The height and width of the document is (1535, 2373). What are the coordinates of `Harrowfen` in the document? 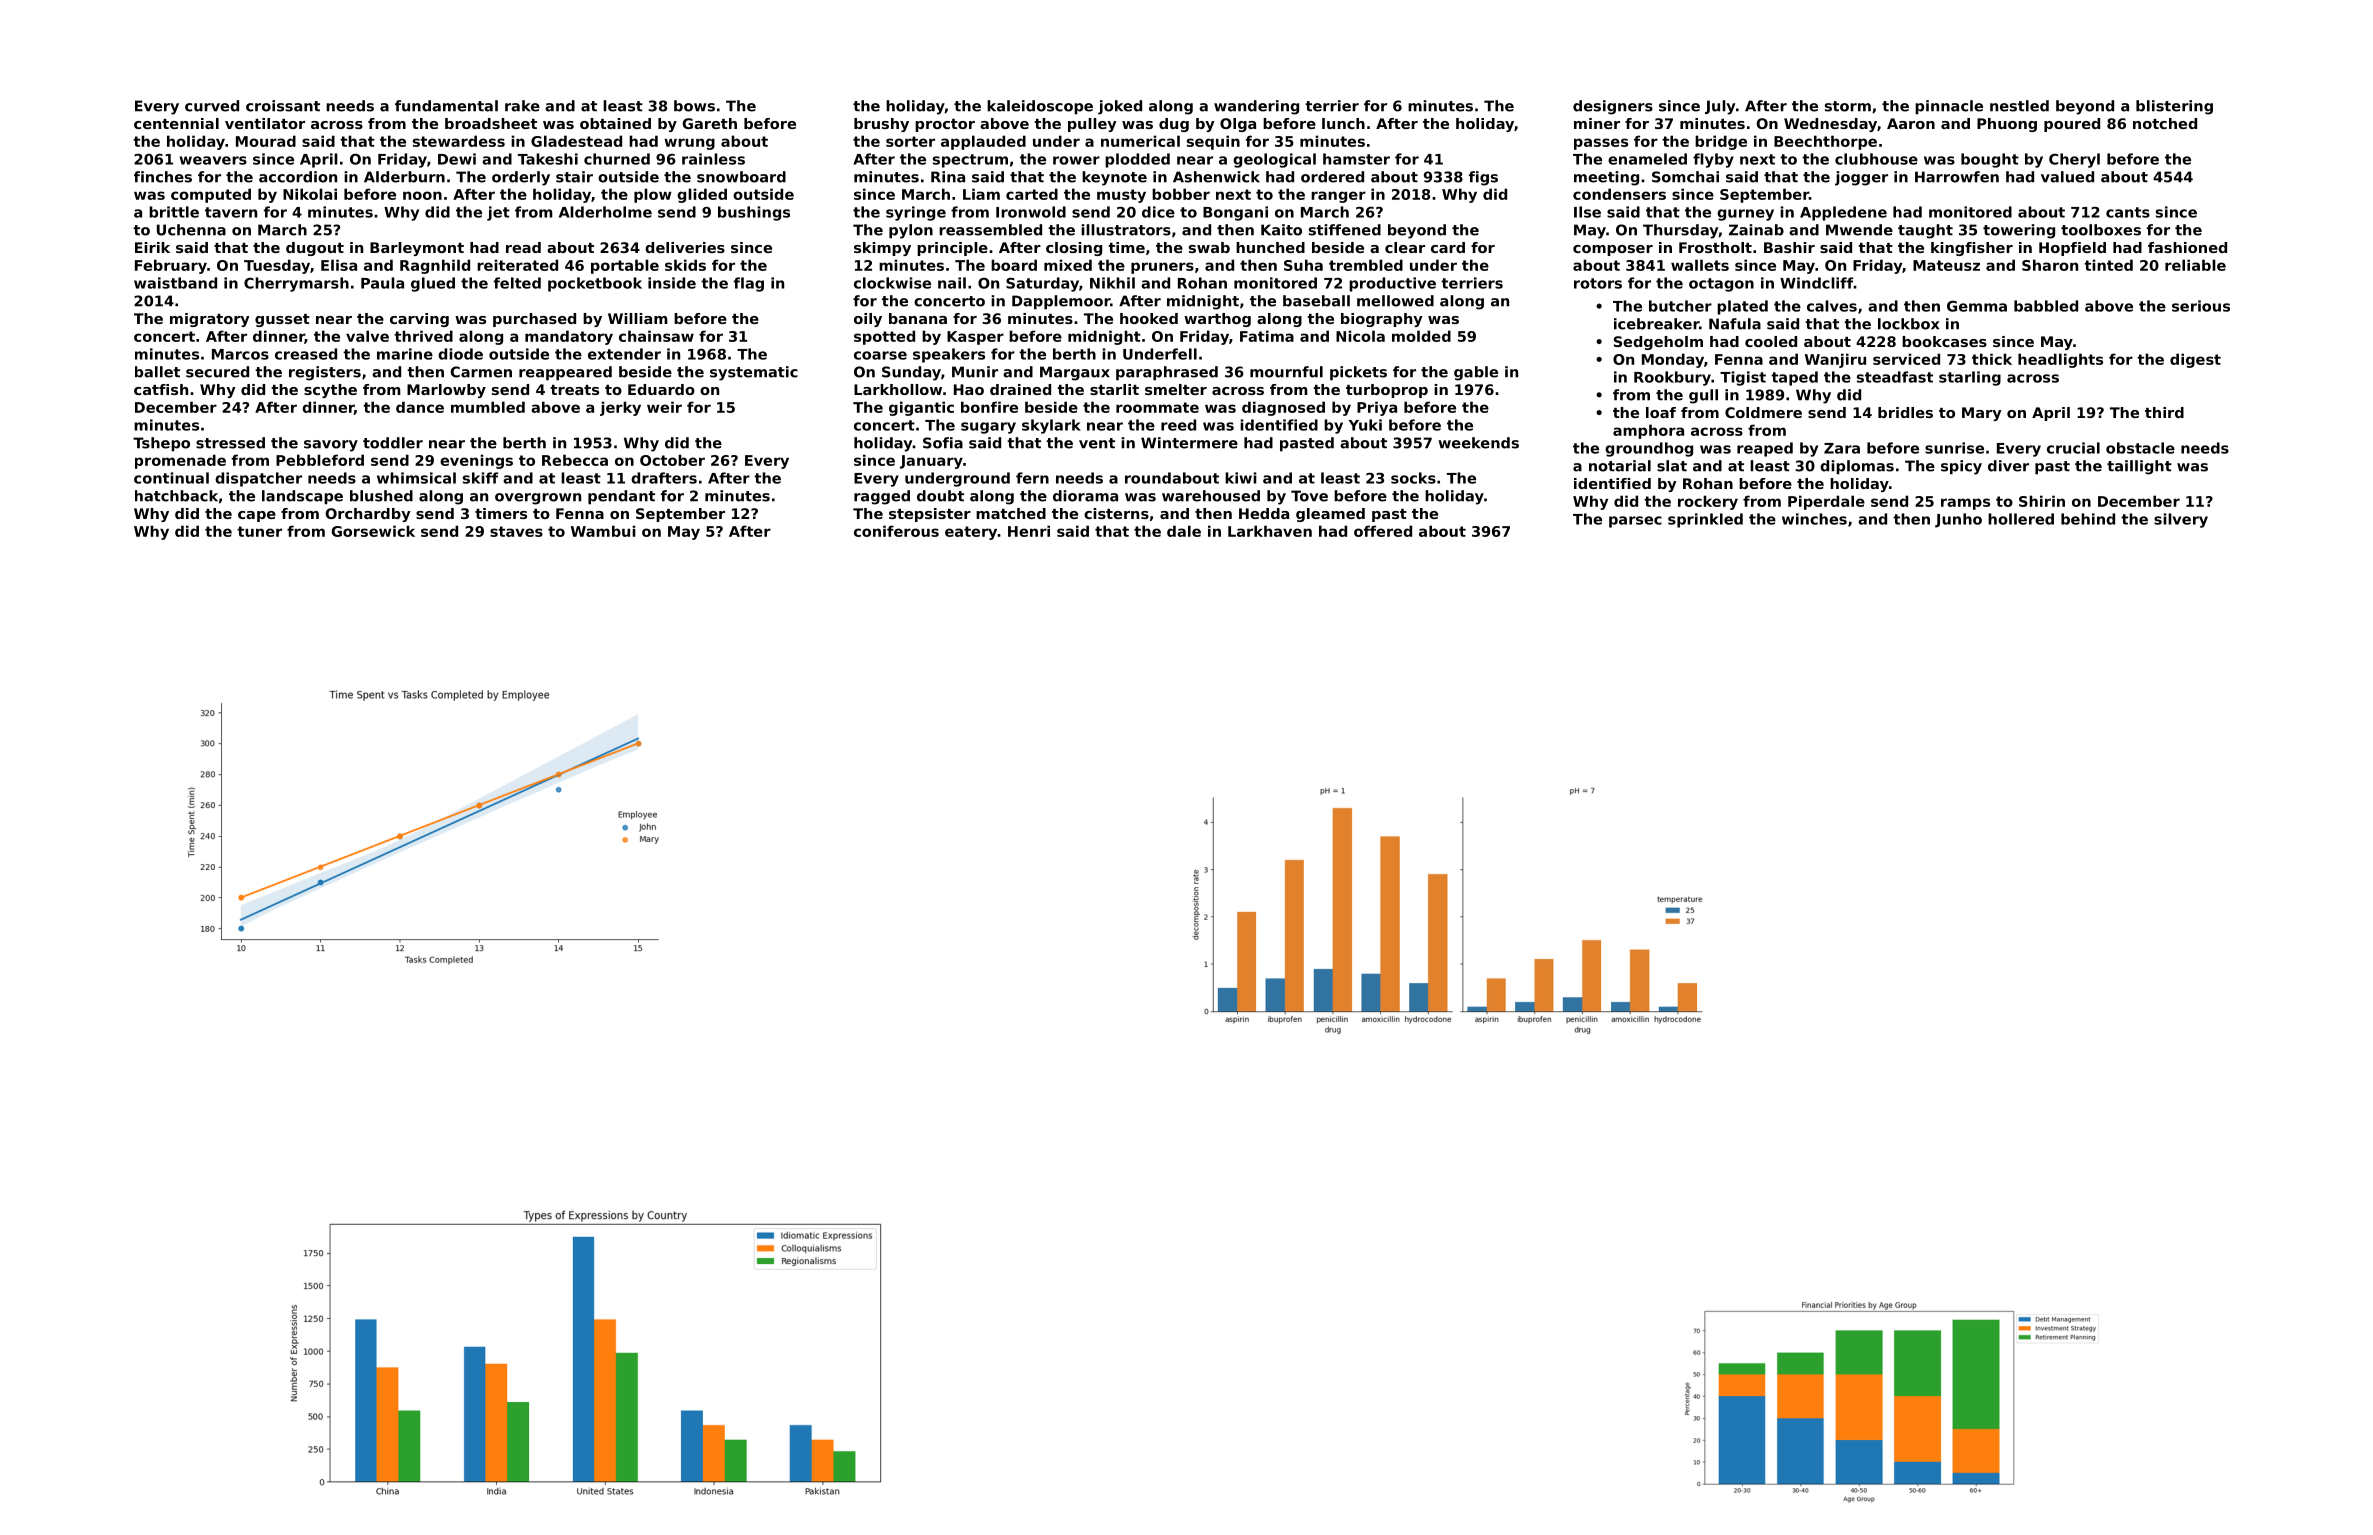 It's located at (1957, 177).
